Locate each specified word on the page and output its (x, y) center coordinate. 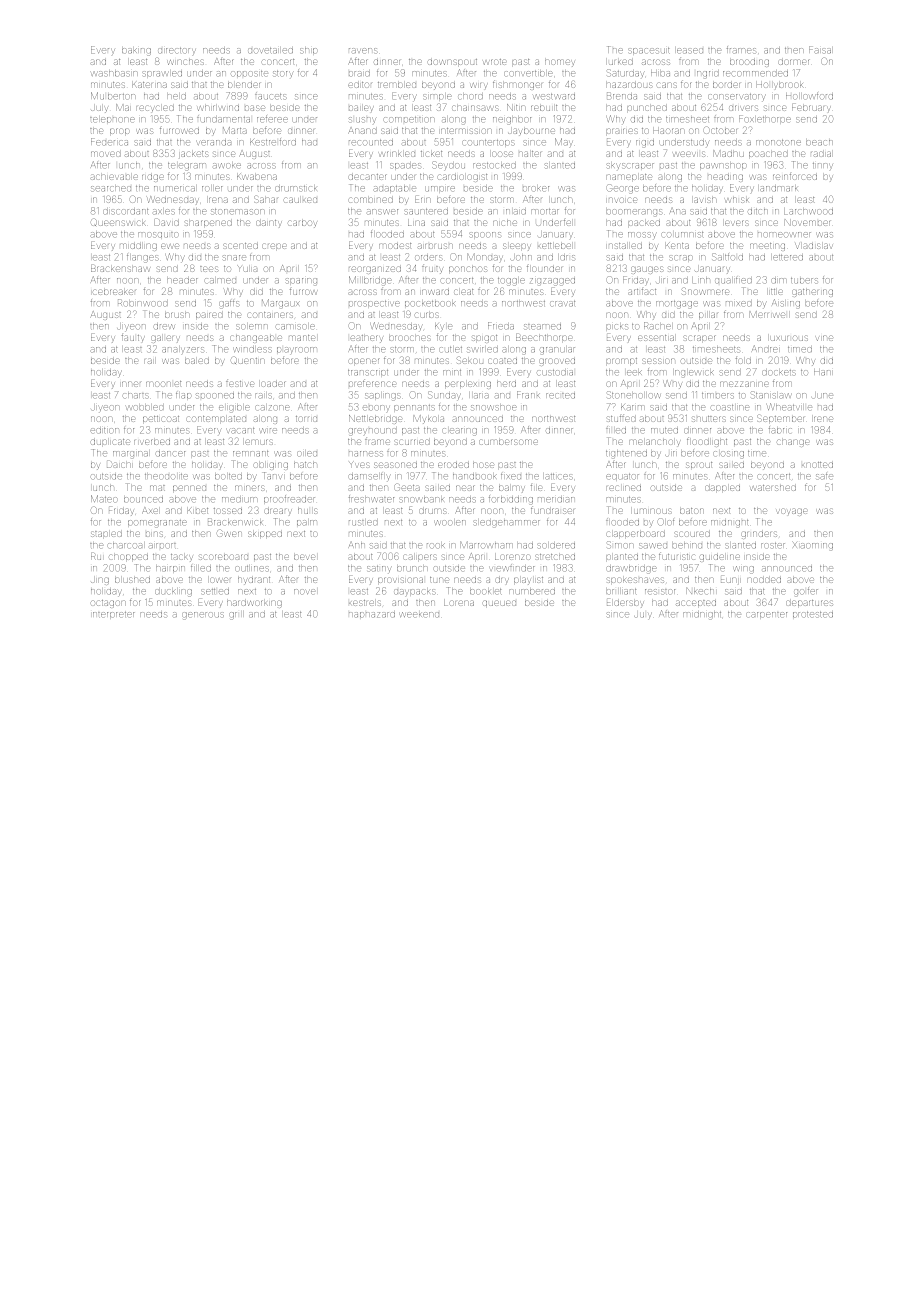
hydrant (254, 581)
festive (240, 383)
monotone (778, 142)
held (176, 96)
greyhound (373, 432)
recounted (371, 142)
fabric (780, 430)
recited (560, 395)
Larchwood (808, 212)
